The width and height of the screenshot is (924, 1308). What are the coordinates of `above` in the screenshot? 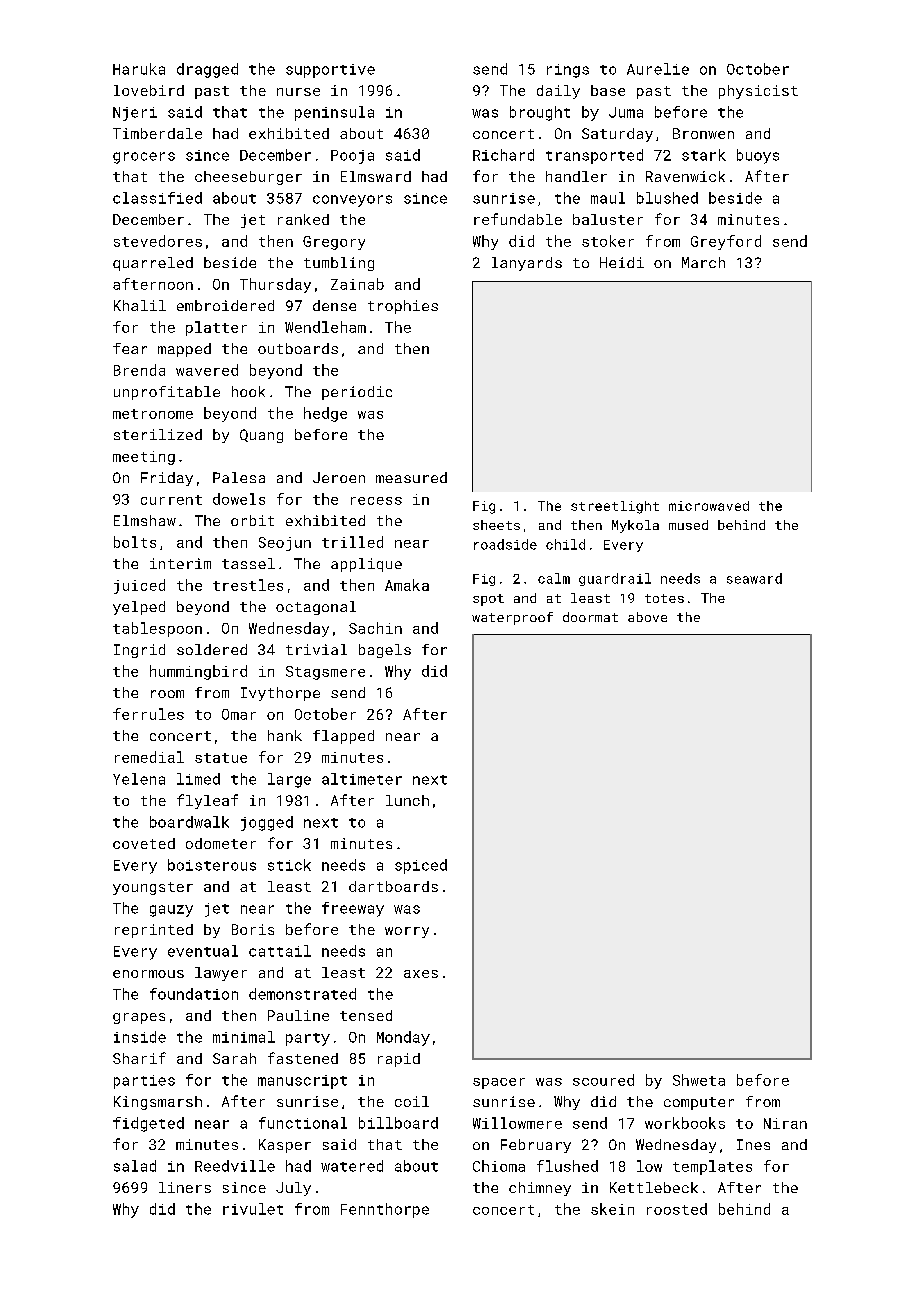 It's located at (647, 617).
